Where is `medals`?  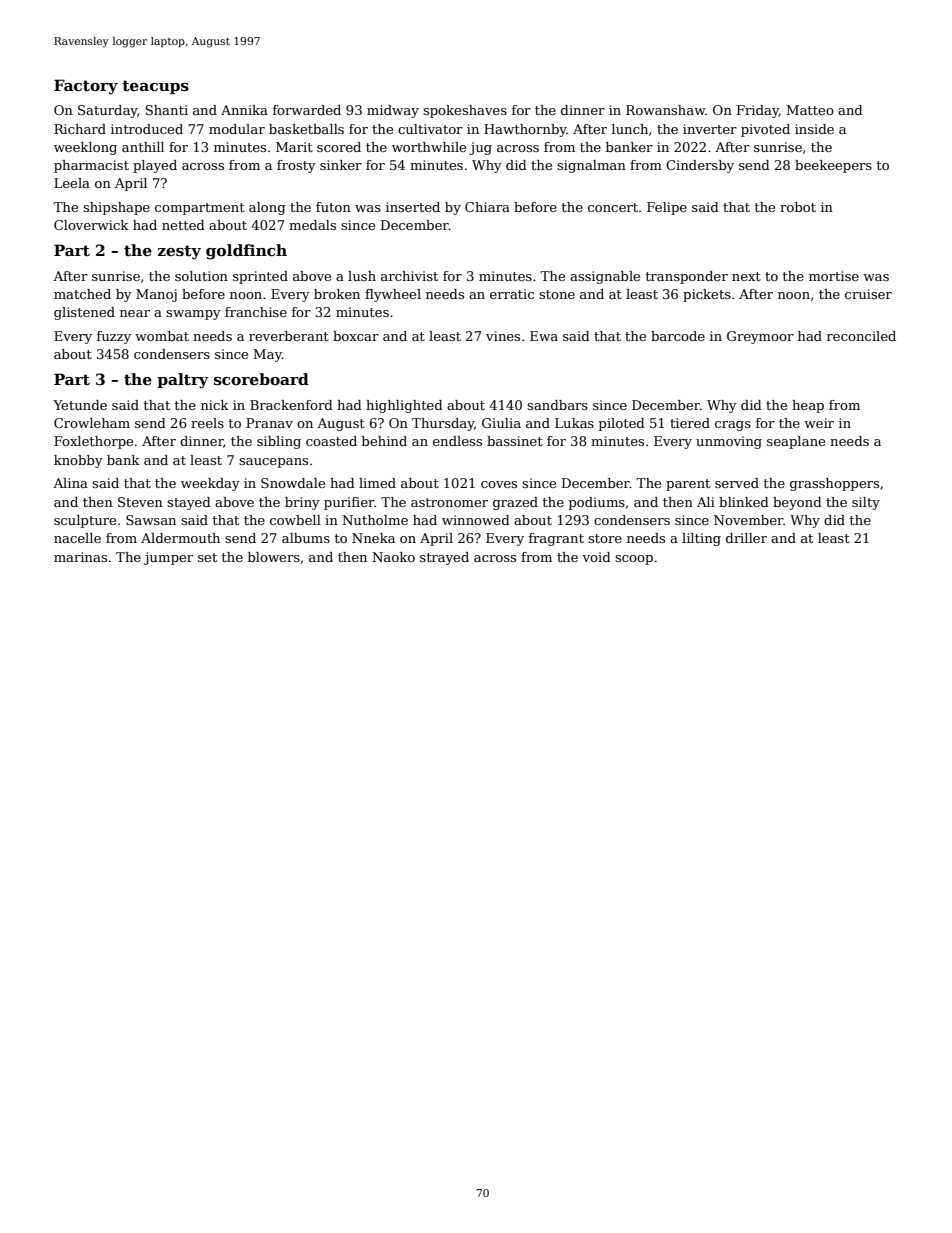
medals is located at coordinates (312, 225).
